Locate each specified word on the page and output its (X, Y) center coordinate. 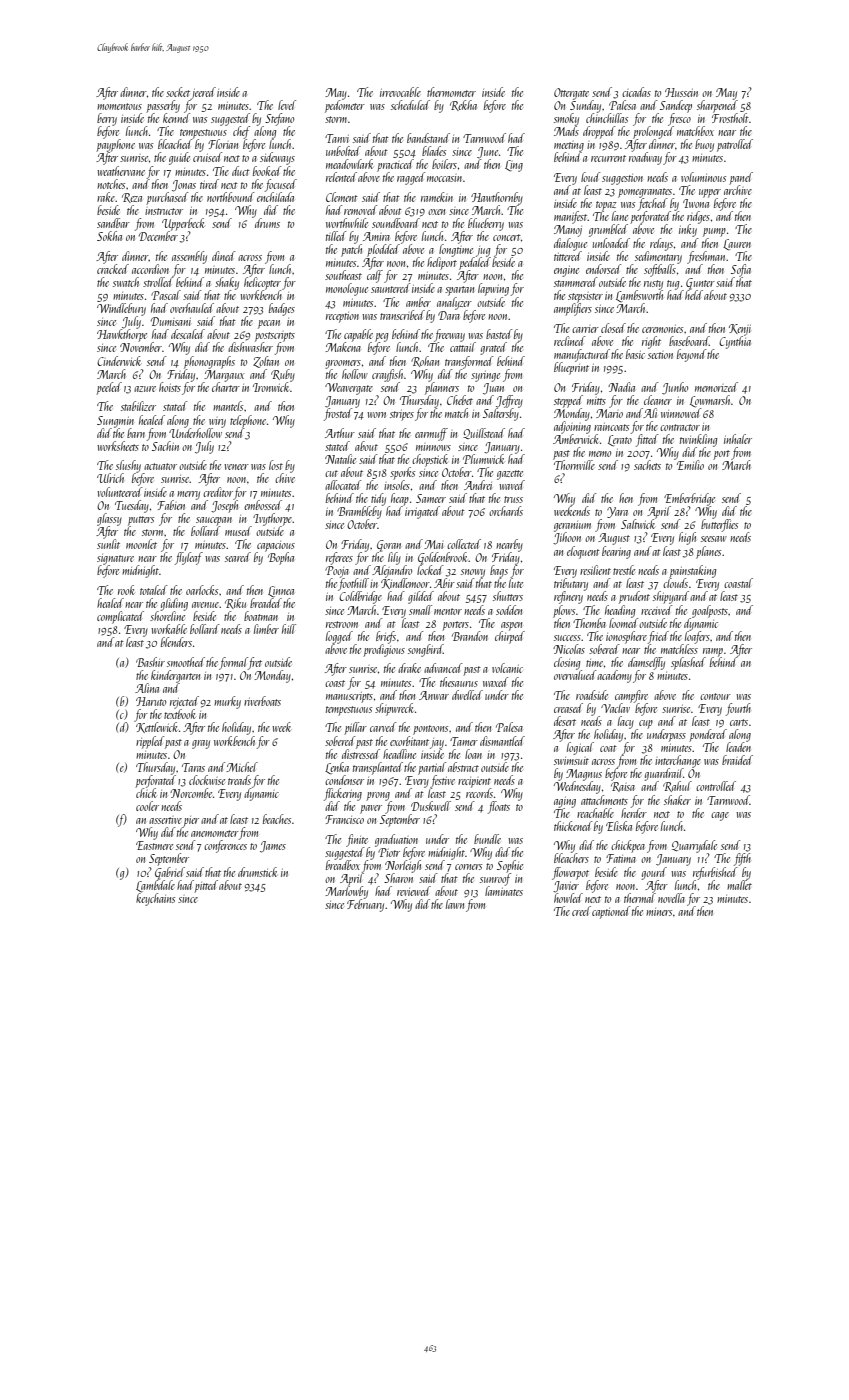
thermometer (451, 92)
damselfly (646, 663)
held (694, 295)
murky (227, 702)
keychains (155, 899)
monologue (347, 289)
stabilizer (138, 406)
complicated (120, 617)
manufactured (582, 355)
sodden (509, 610)
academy (614, 676)
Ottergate (571, 94)
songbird (425, 650)
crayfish (387, 375)
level (287, 105)
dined (224, 256)
